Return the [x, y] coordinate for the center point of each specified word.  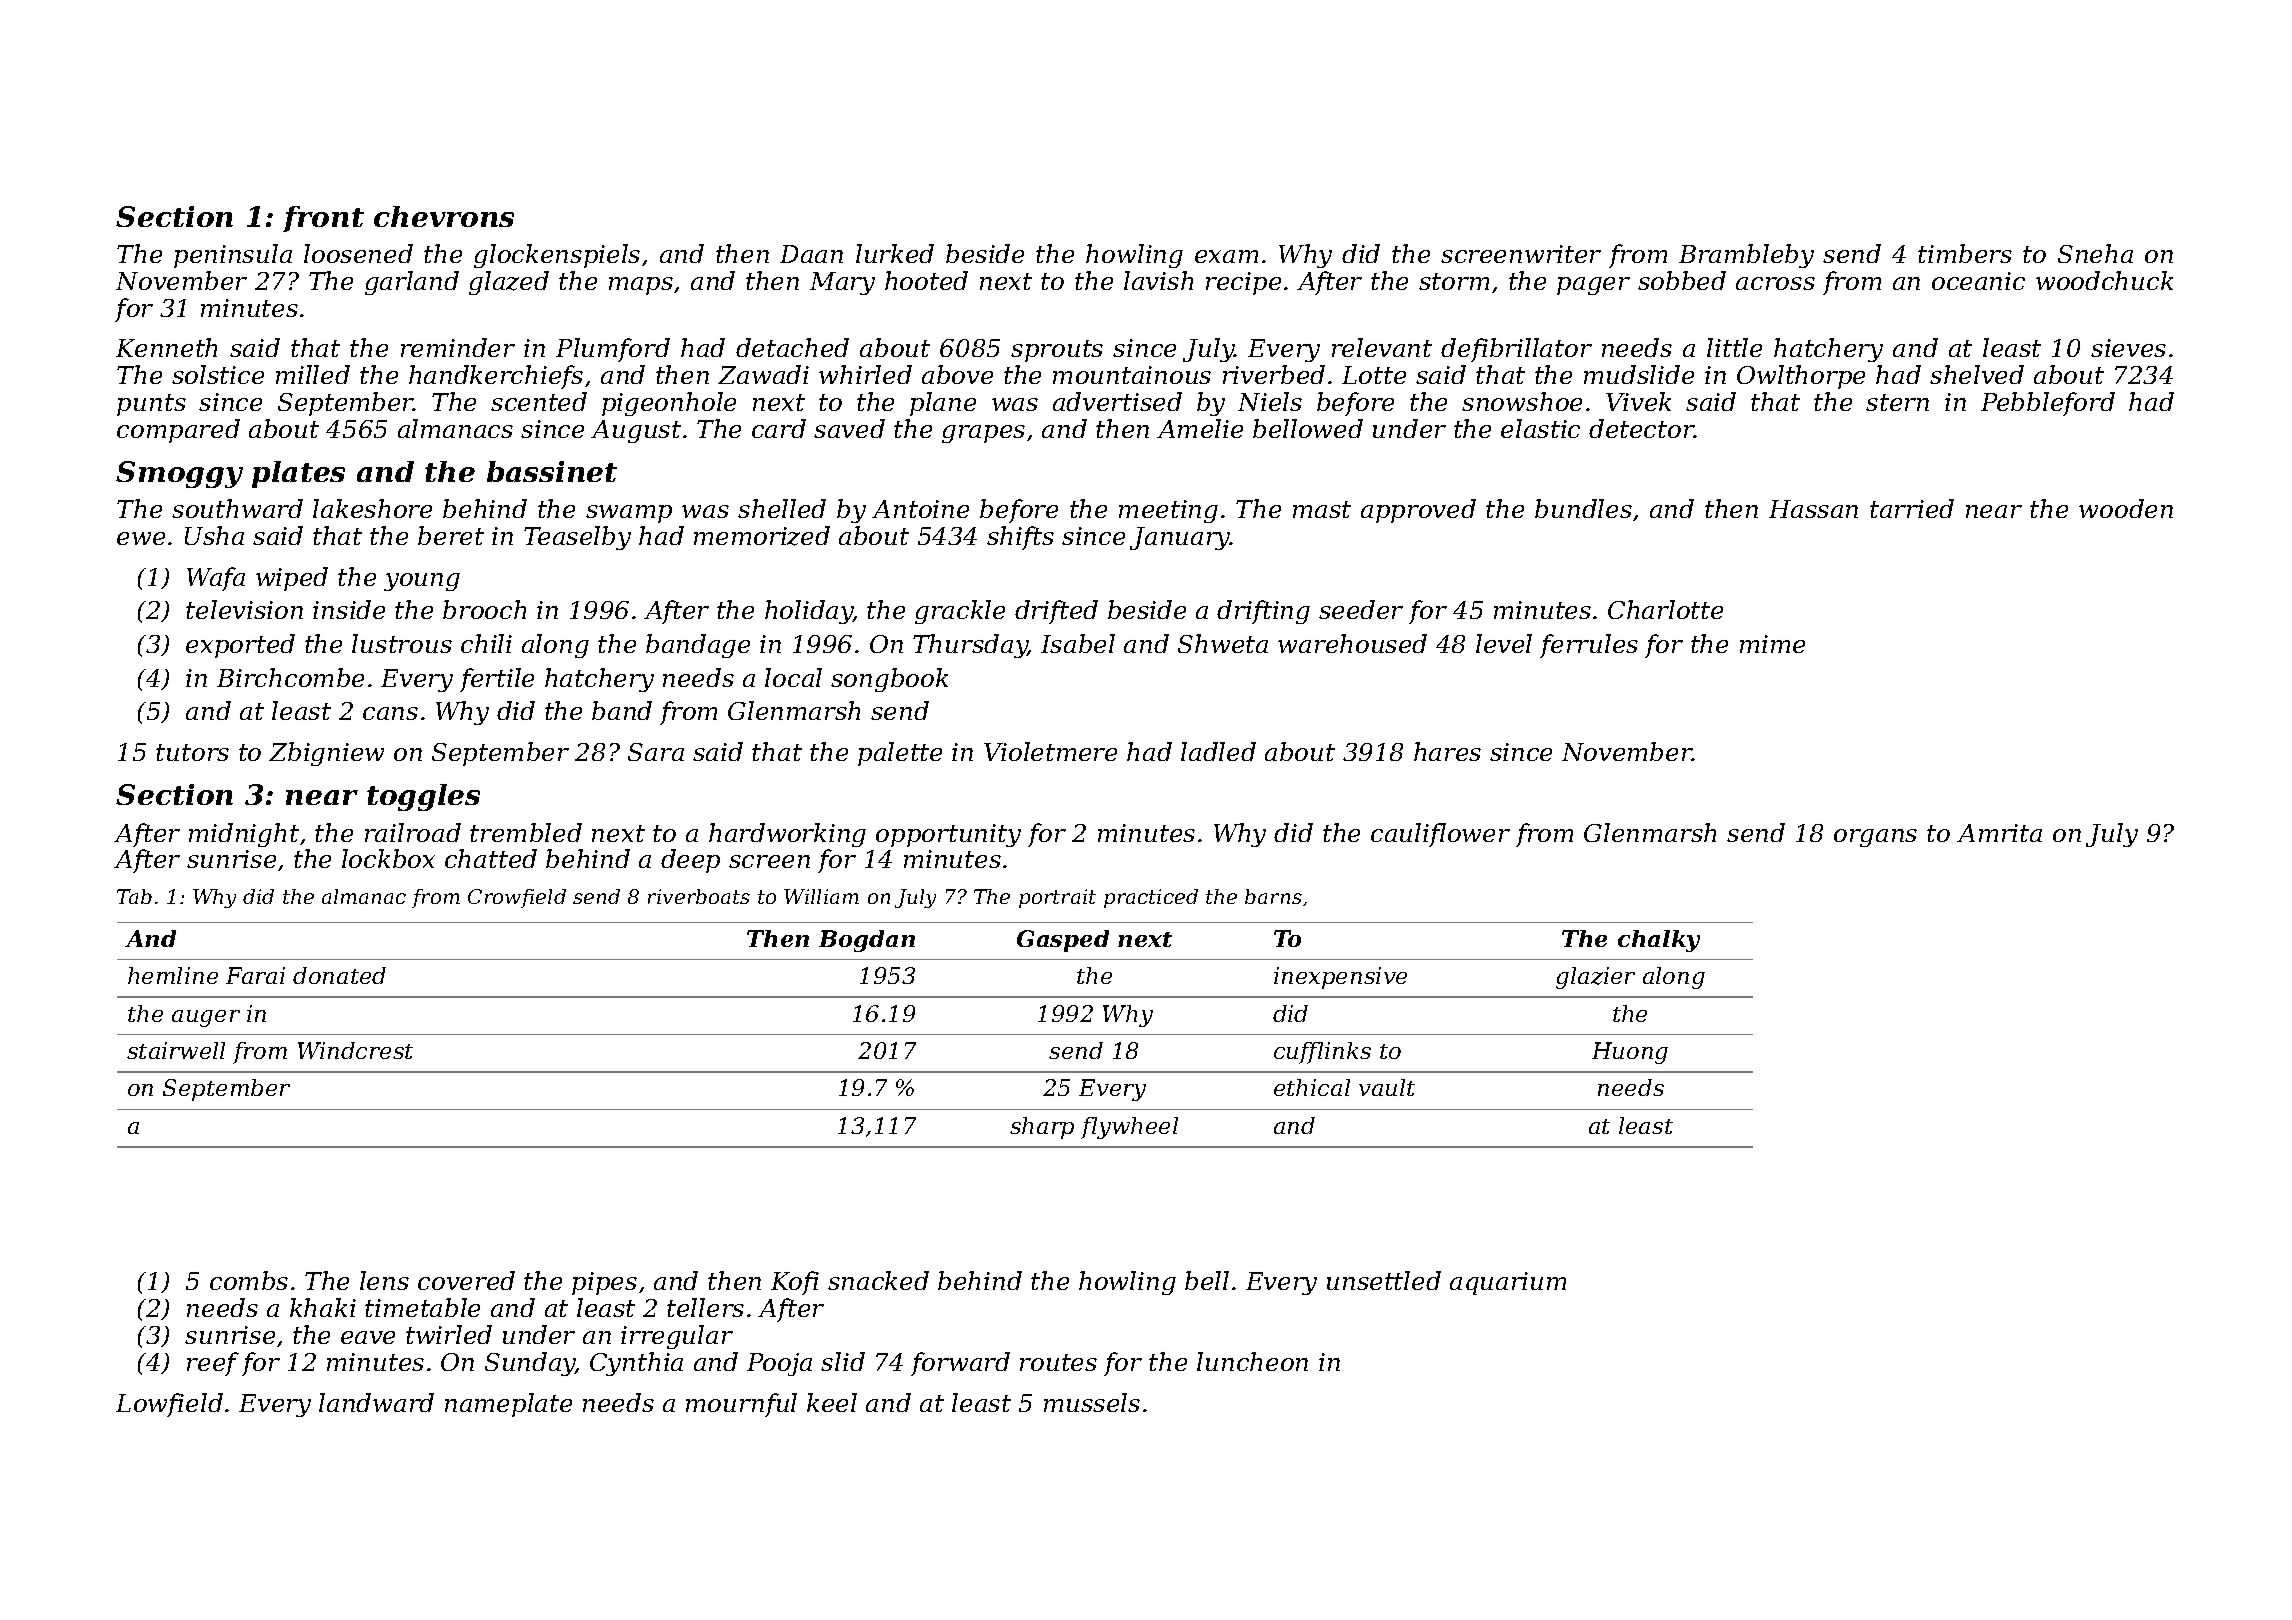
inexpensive [1340, 978]
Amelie [1200, 428]
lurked [895, 253]
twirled [449, 1334]
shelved [1977, 374]
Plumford [613, 350]
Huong [1630, 1053]
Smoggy [179, 474]
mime [1772, 644]
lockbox [388, 858]
